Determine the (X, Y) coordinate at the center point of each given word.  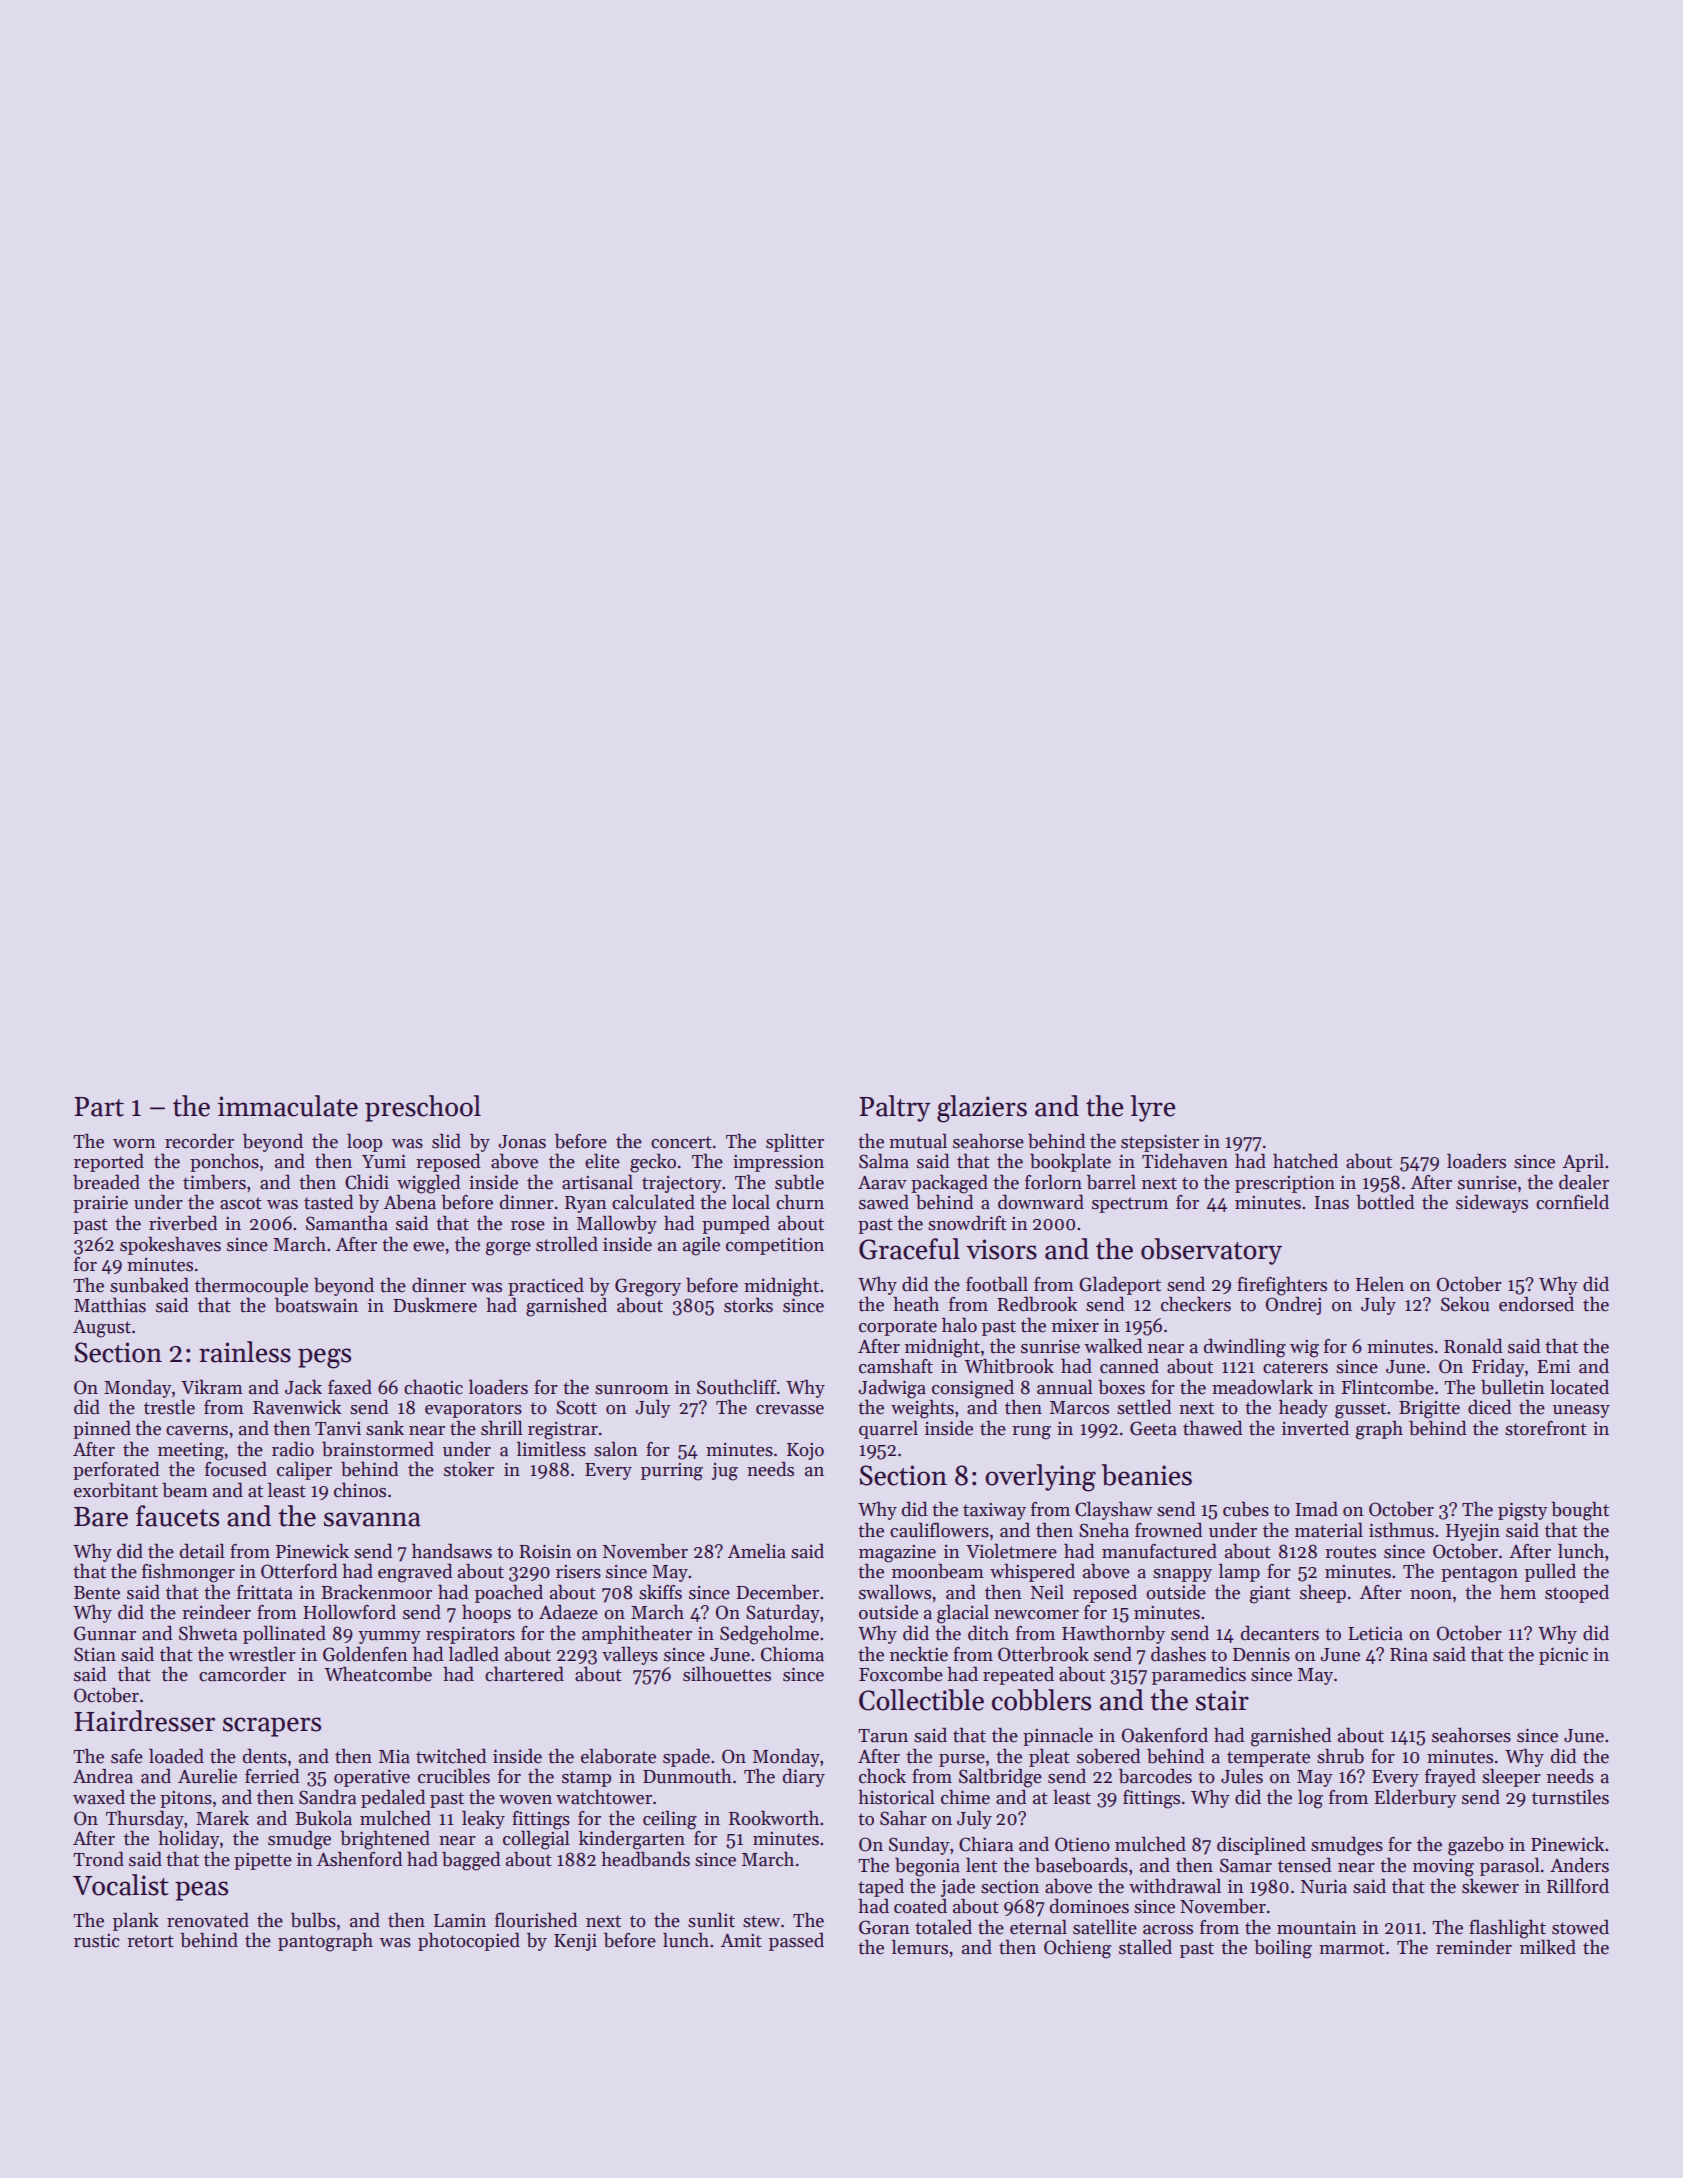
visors (1001, 1249)
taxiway (994, 1511)
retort (150, 1941)
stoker (469, 1469)
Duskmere (435, 1305)
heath (916, 1304)
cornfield (1572, 1202)
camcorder (242, 1674)
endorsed (1536, 1304)
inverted (1315, 1428)
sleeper (1511, 1777)
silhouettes (727, 1674)
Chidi (367, 1182)
